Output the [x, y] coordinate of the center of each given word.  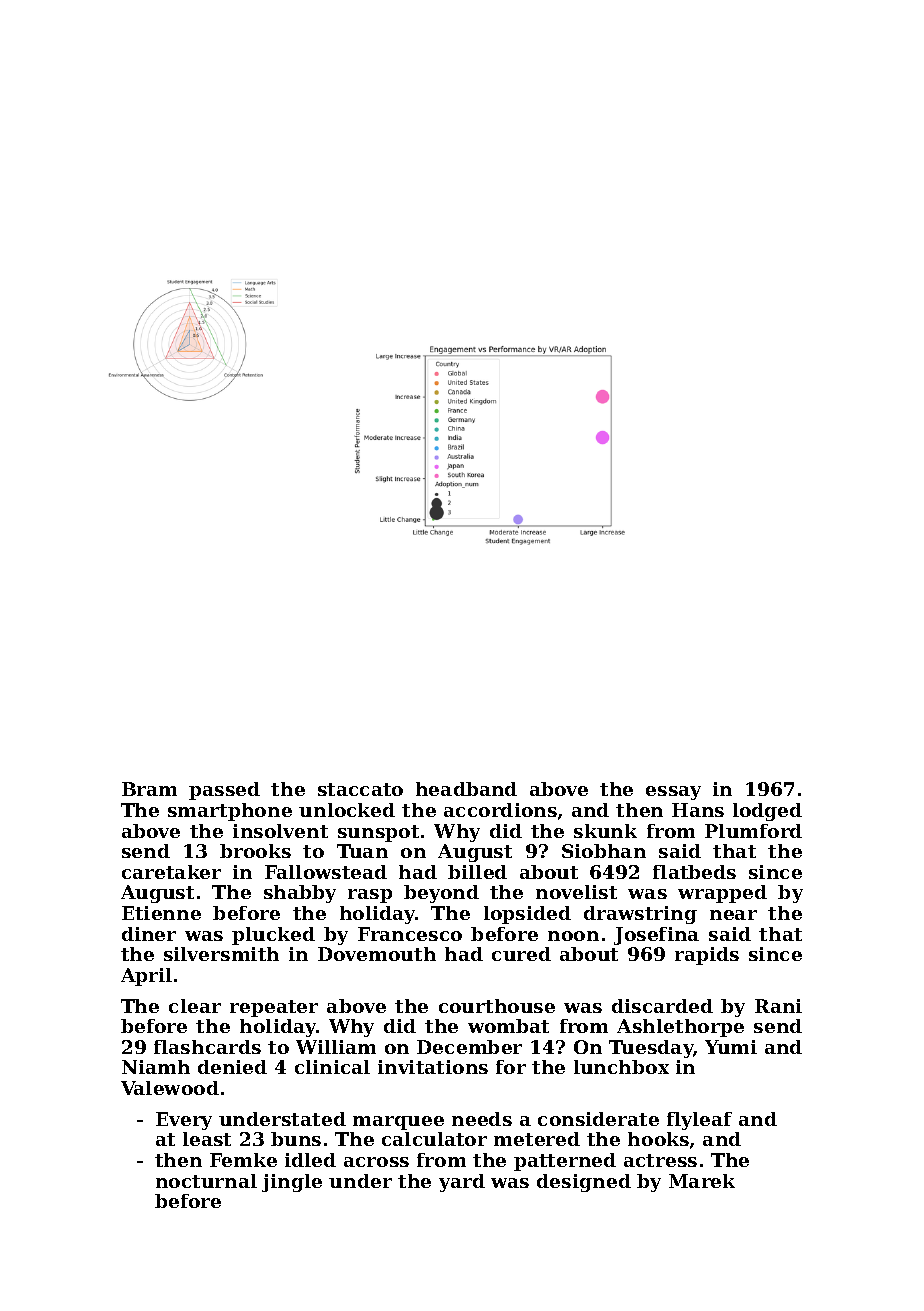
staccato [360, 789]
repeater [274, 1008]
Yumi [731, 1047]
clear [195, 1006]
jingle [292, 1183]
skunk [605, 831]
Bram [149, 789]
